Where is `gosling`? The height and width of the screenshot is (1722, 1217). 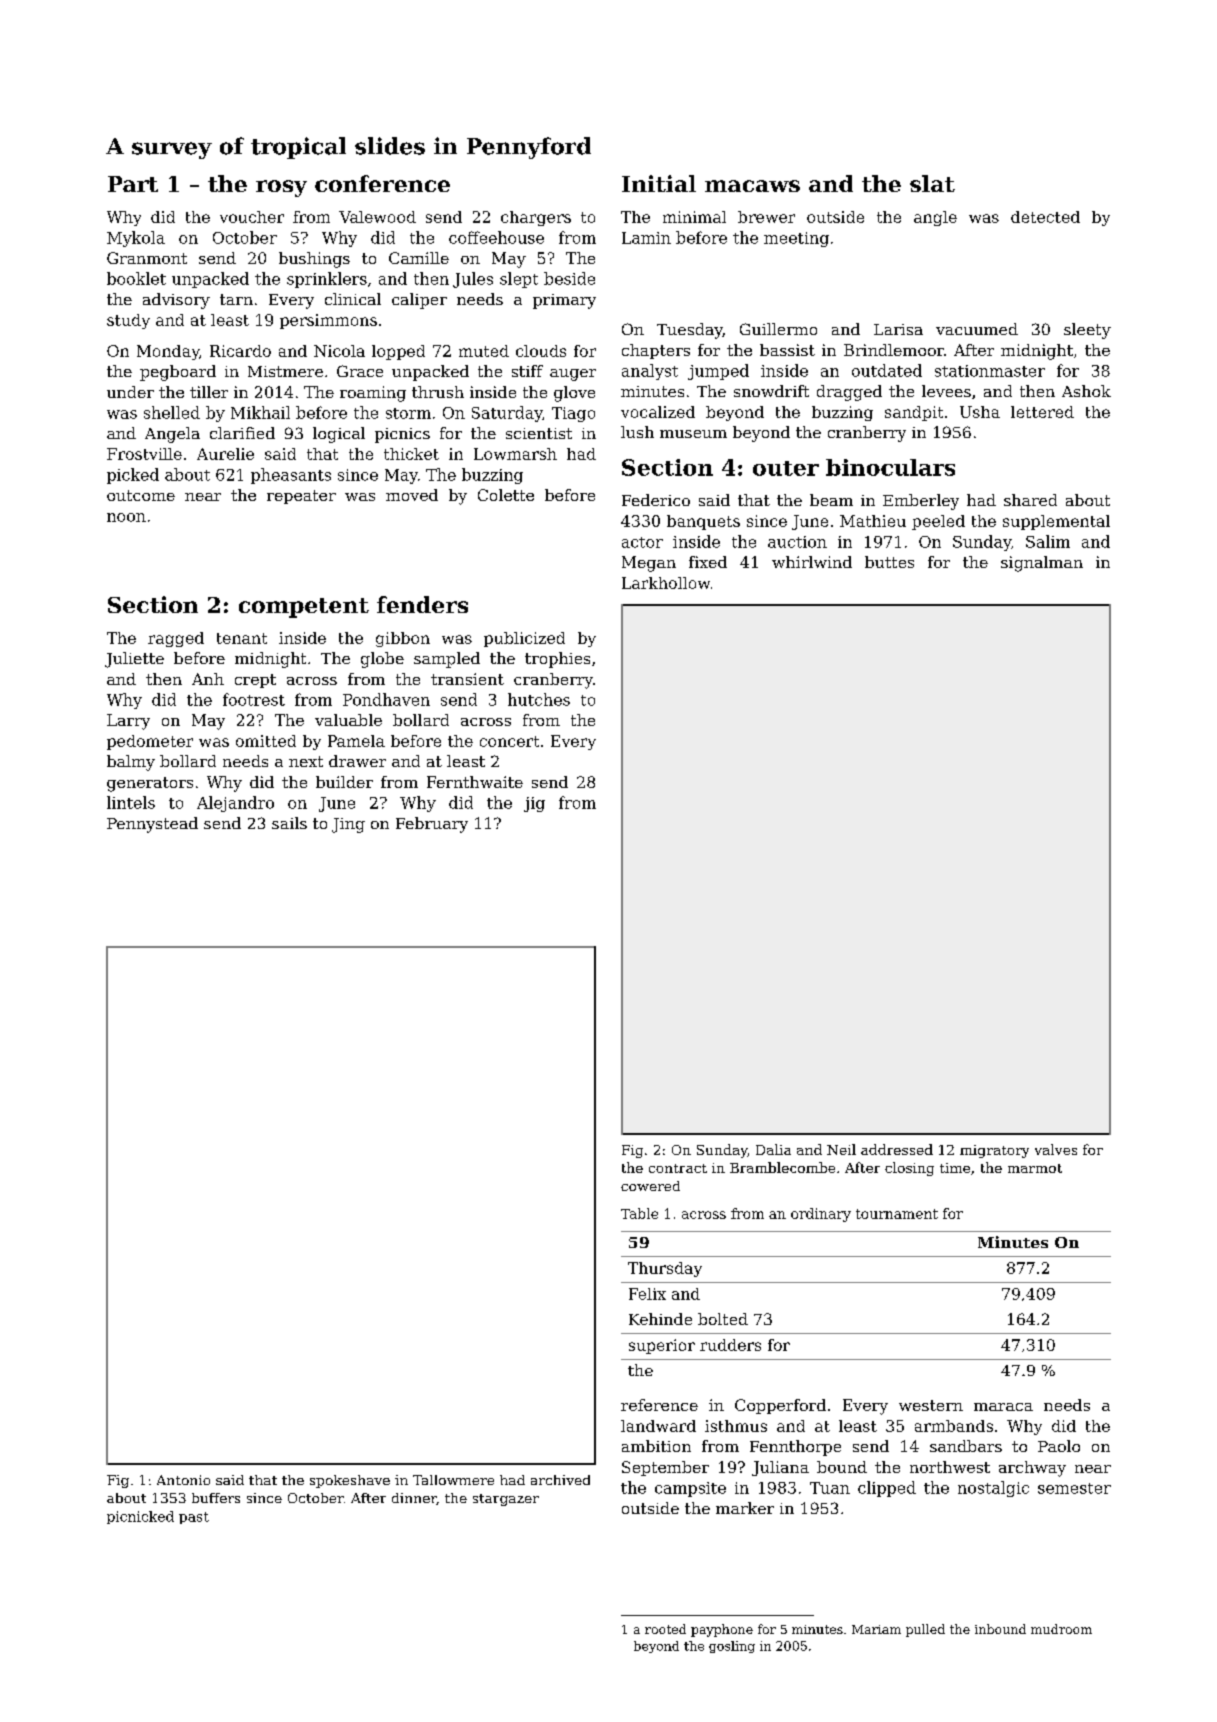 gosling is located at coordinates (732, 1647).
